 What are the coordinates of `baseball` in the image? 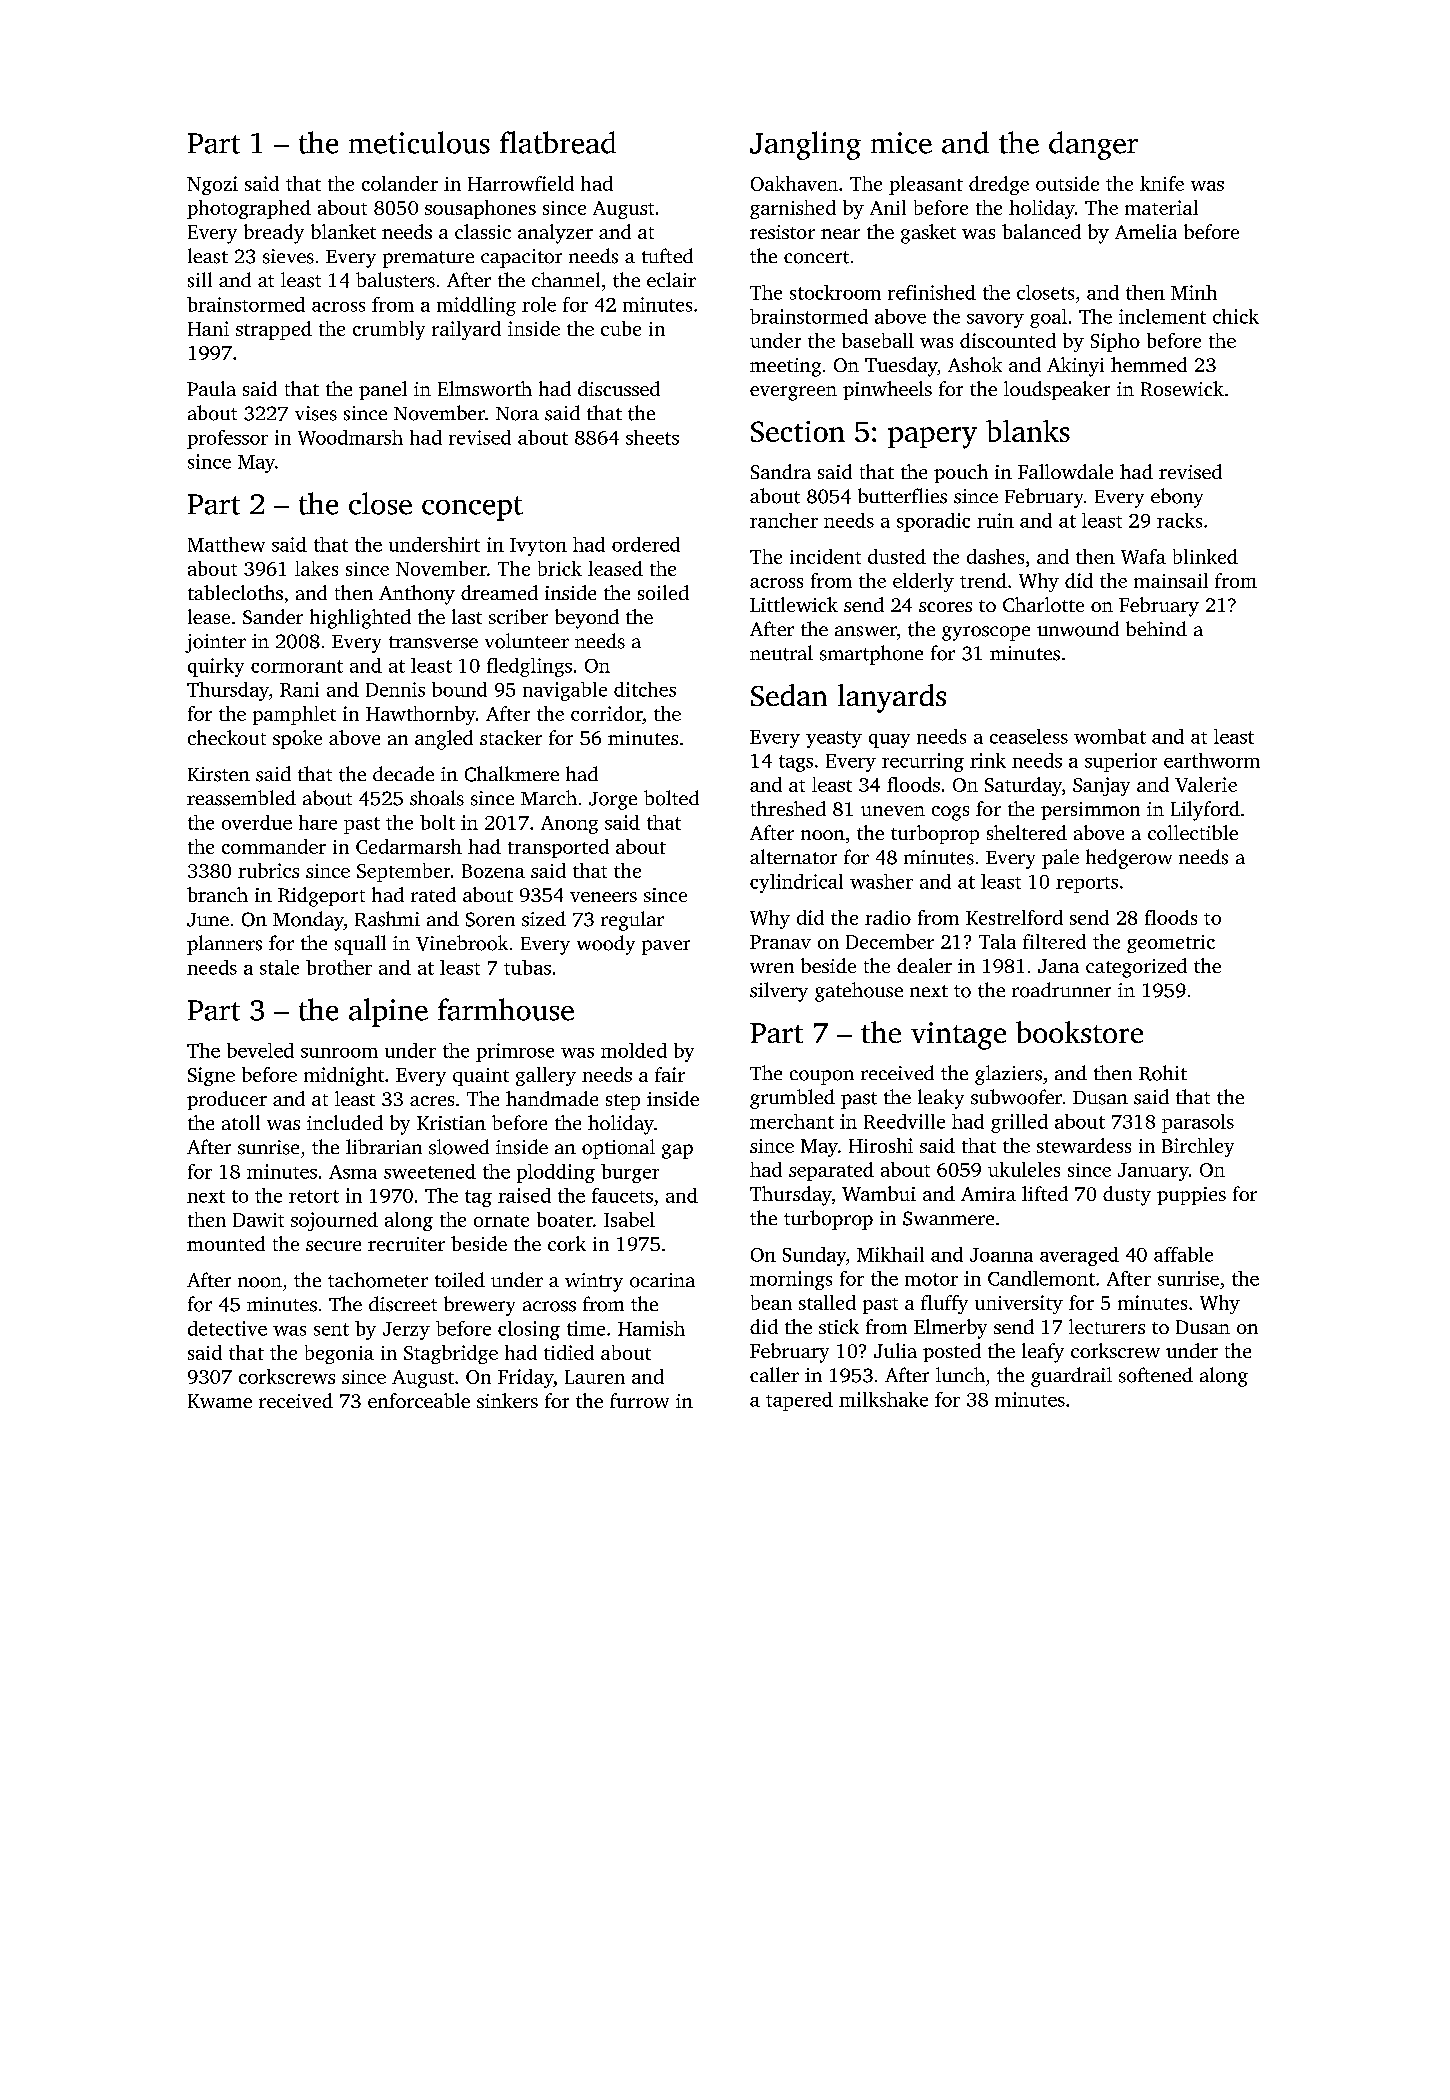 It's located at (878, 340).
